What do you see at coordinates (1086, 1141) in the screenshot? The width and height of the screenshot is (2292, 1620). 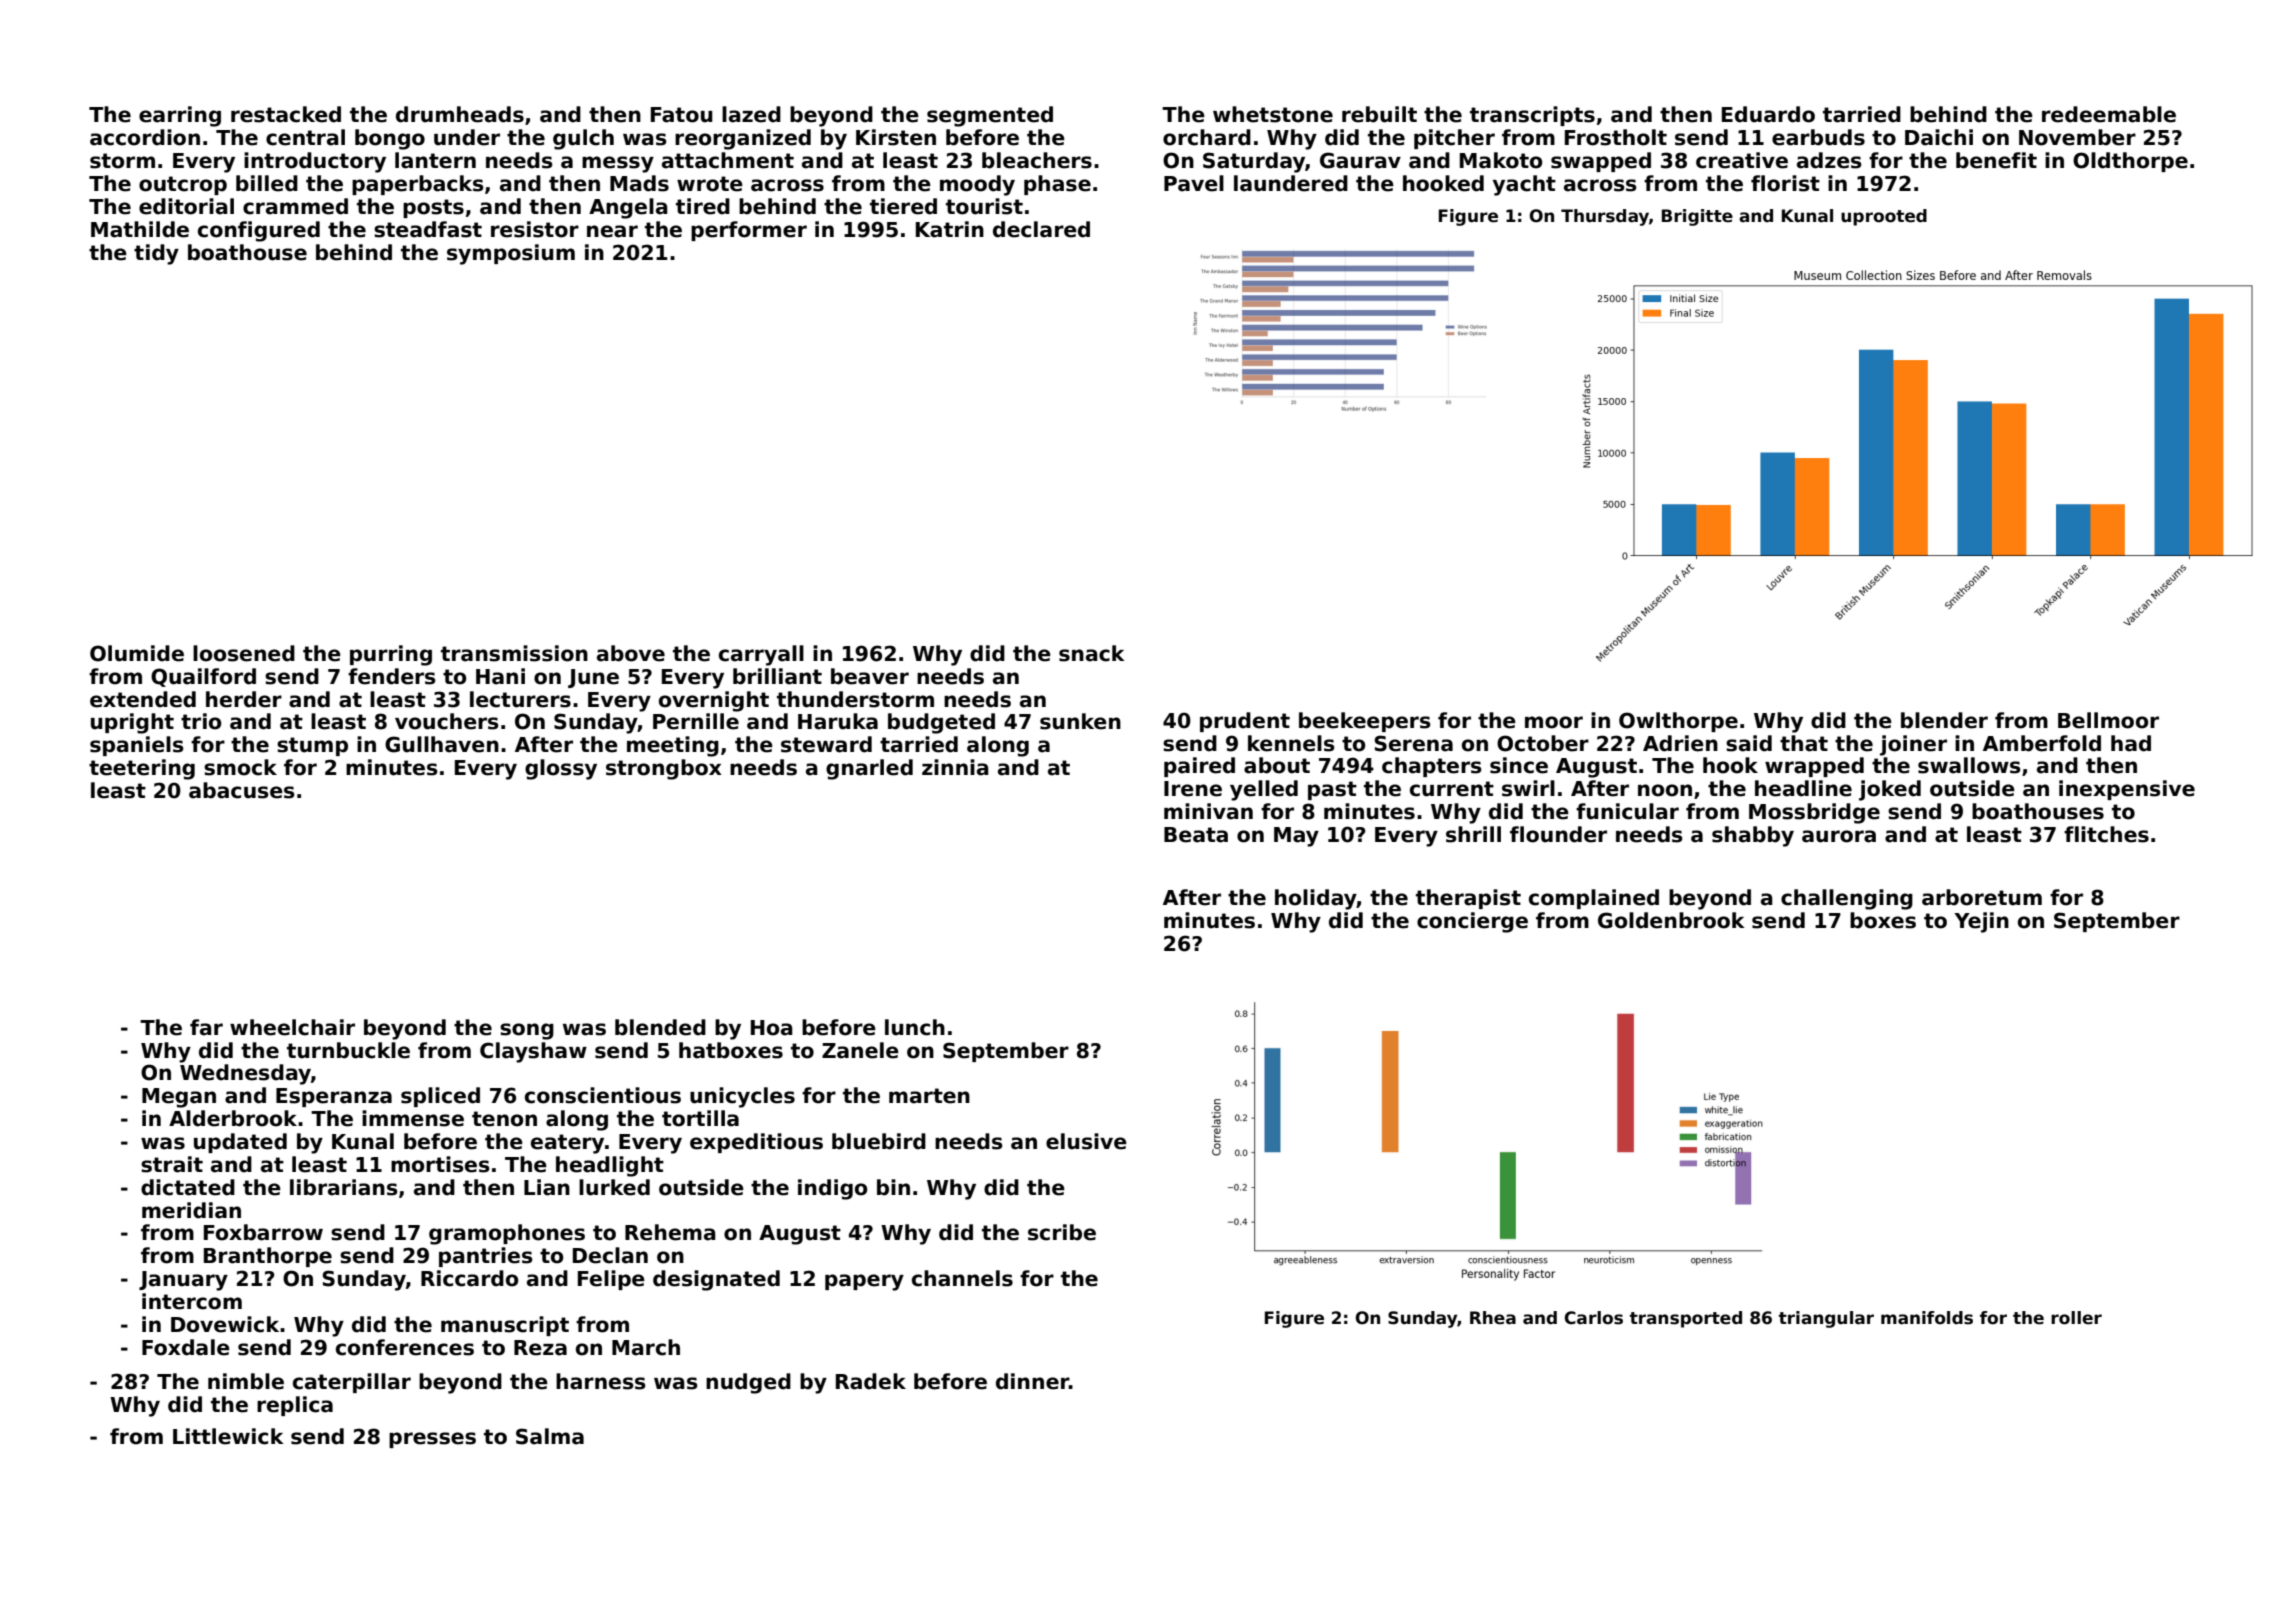 I see `elusive` at bounding box center [1086, 1141].
